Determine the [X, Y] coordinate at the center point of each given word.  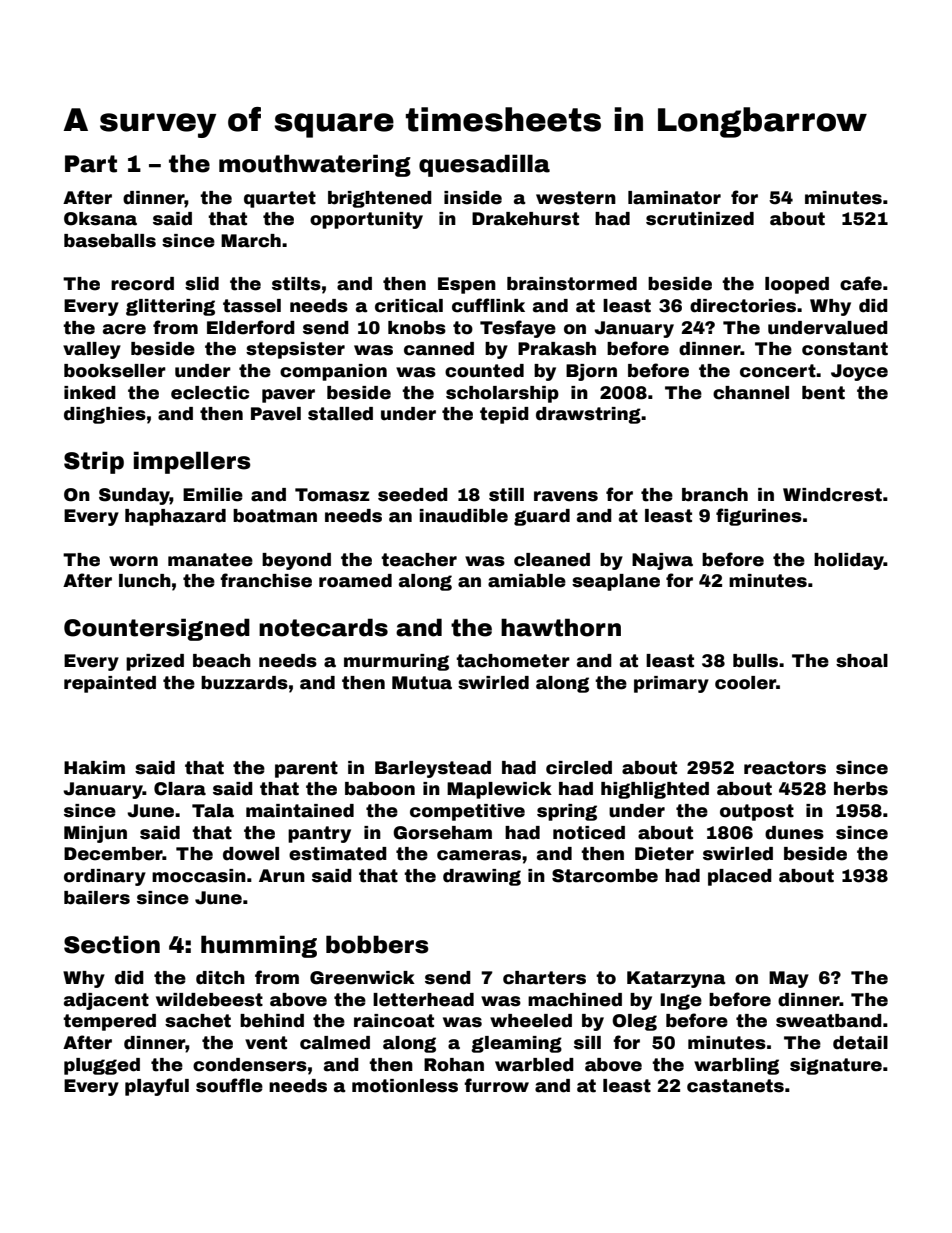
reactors [785, 768]
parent [306, 769]
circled [579, 768]
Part [91, 164]
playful [157, 1087]
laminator [674, 198]
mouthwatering [315, 165]
